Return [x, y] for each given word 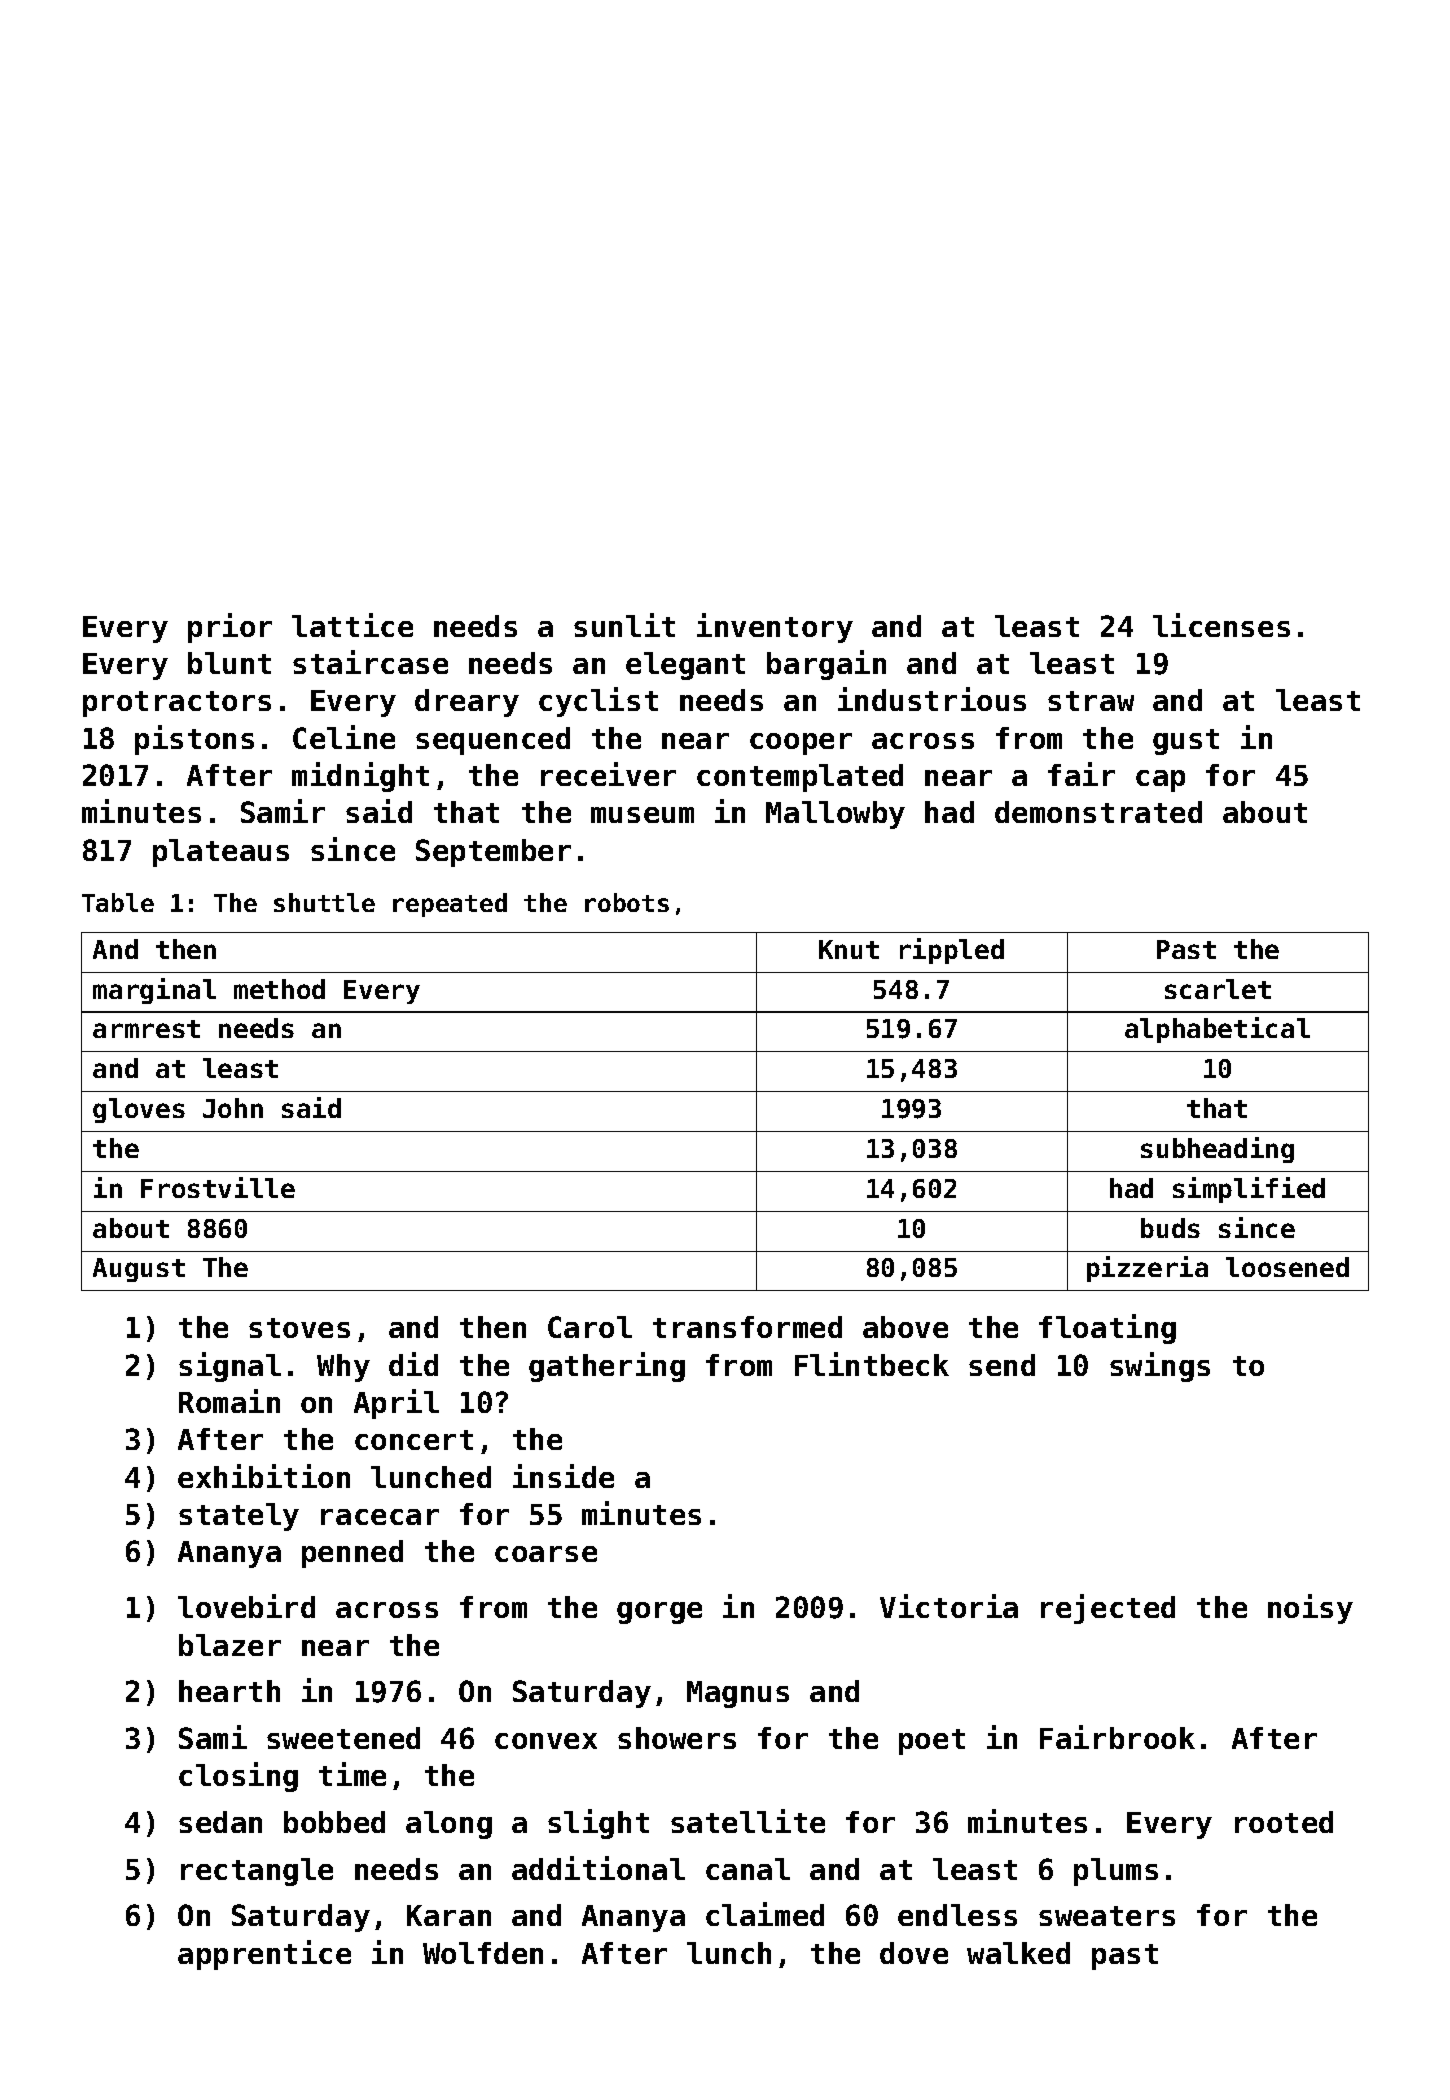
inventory [775, 628]
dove [914, 1953]
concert [414, 1440]
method [279, 989]
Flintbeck [872, 1364]
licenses [1221, 625]
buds [1170, 1228]
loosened [1287, 1267]
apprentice [264, 1955]
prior [230, 628]
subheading [1217, 1150]
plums [1116, 1872]
